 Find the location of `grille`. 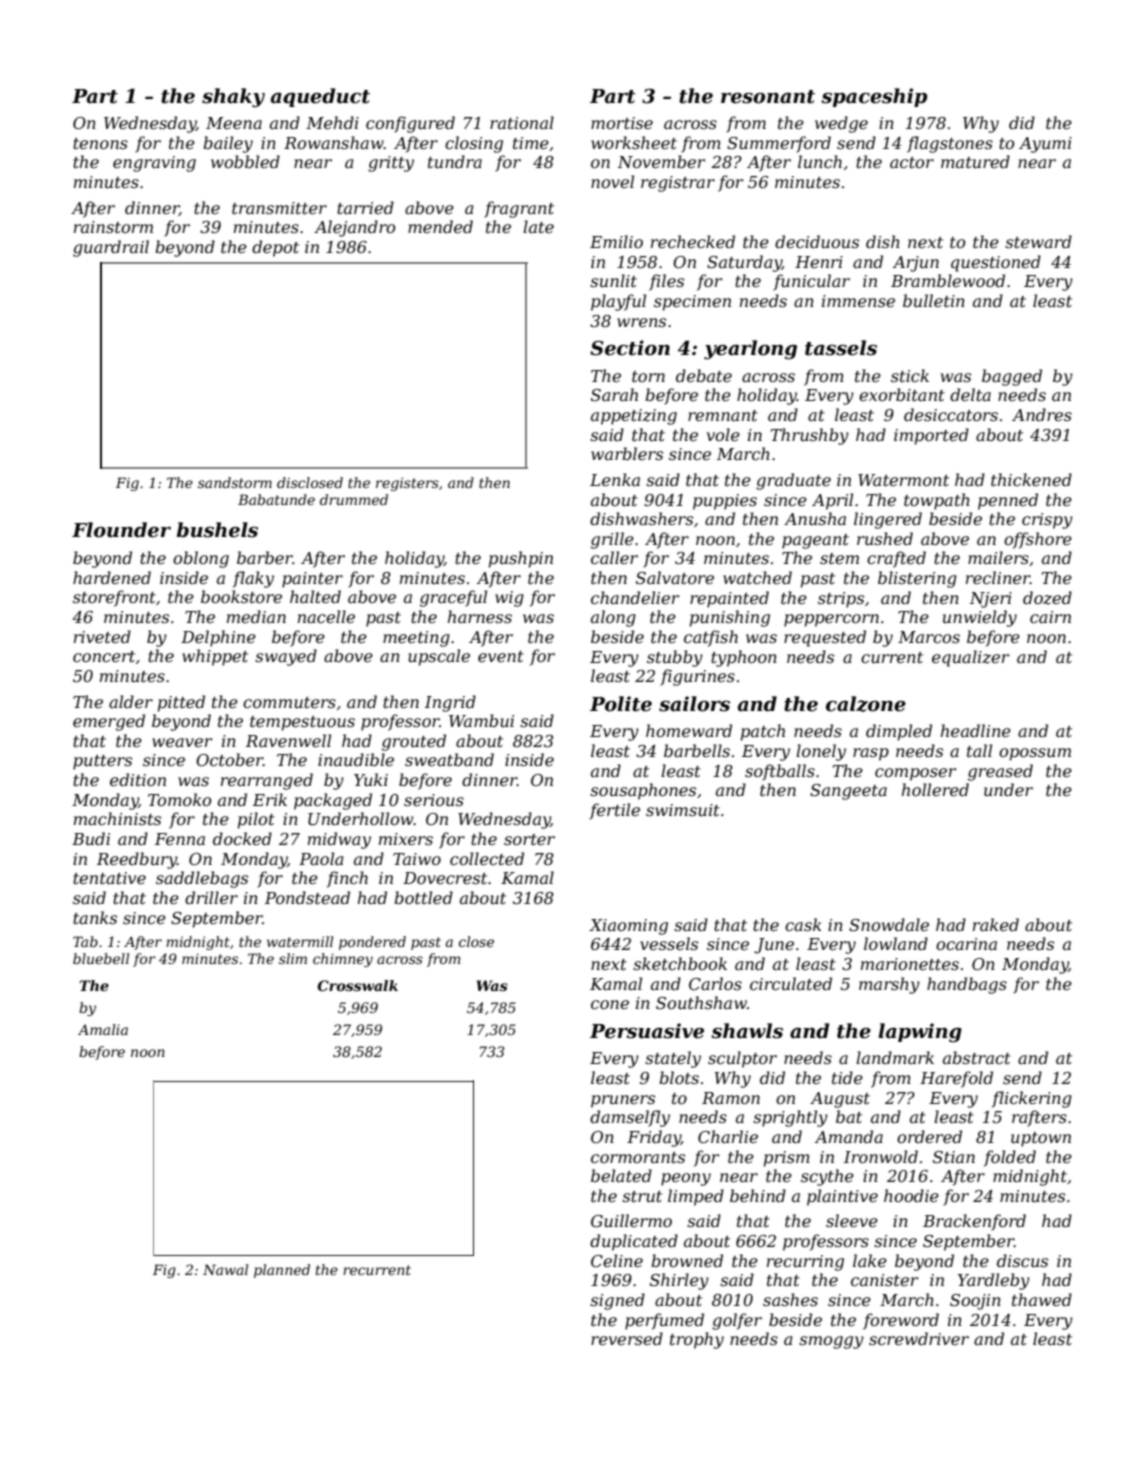

grille is located at coordinates (612, 540).
